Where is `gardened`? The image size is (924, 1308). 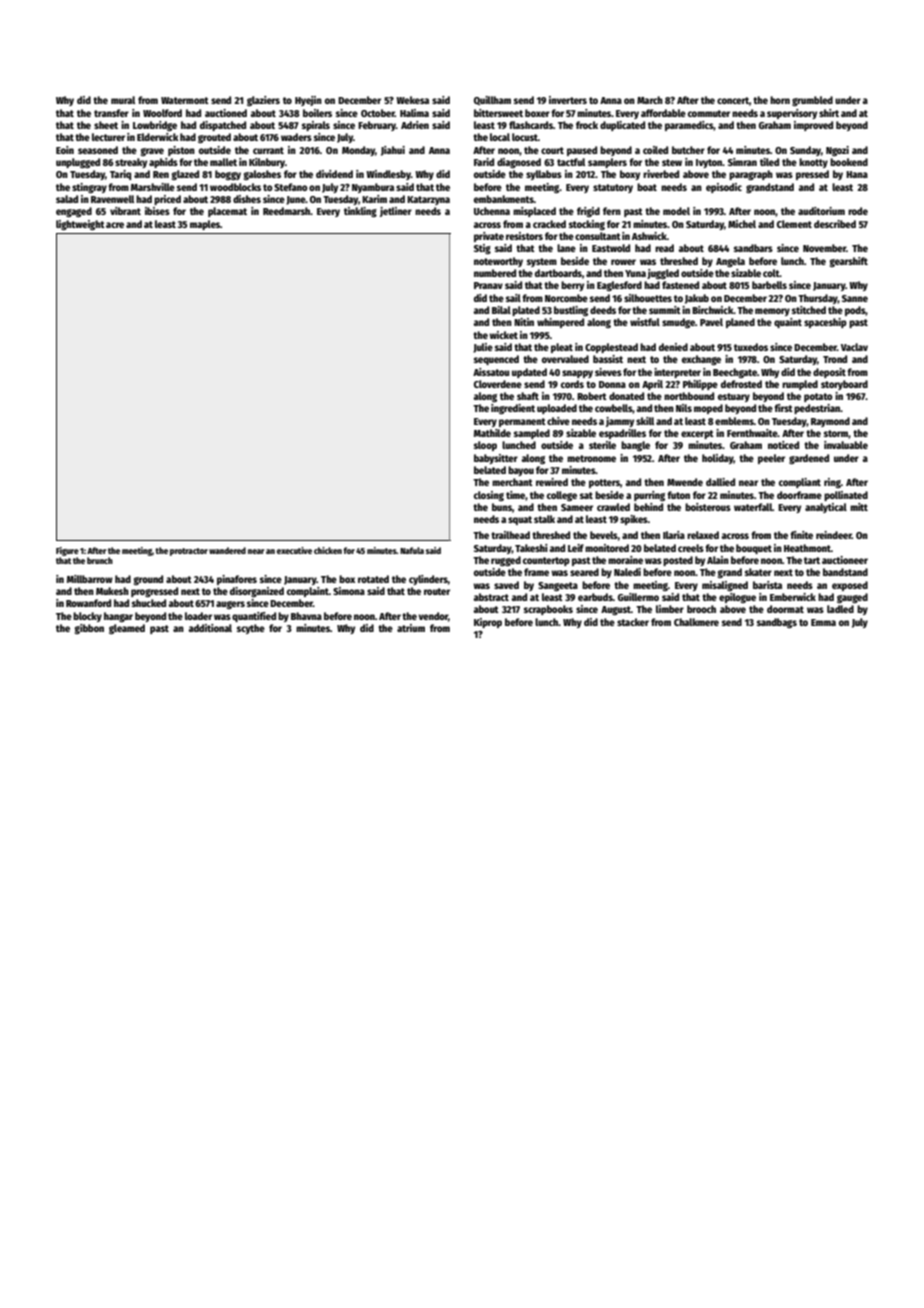
gardened is located at coordinates (809, 459).
